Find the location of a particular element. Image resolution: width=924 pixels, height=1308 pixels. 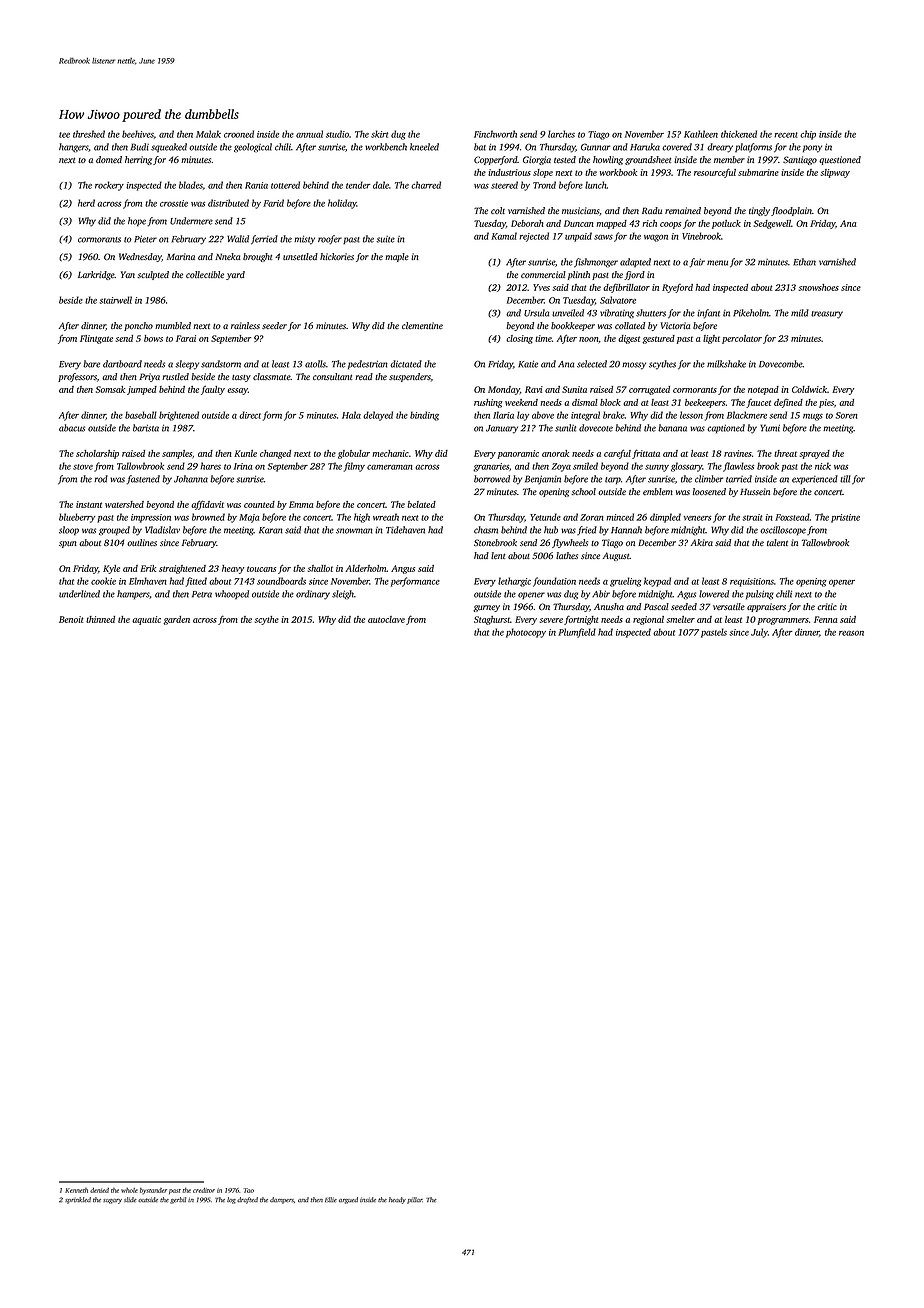

garden is located at coordinates (176, 620).
